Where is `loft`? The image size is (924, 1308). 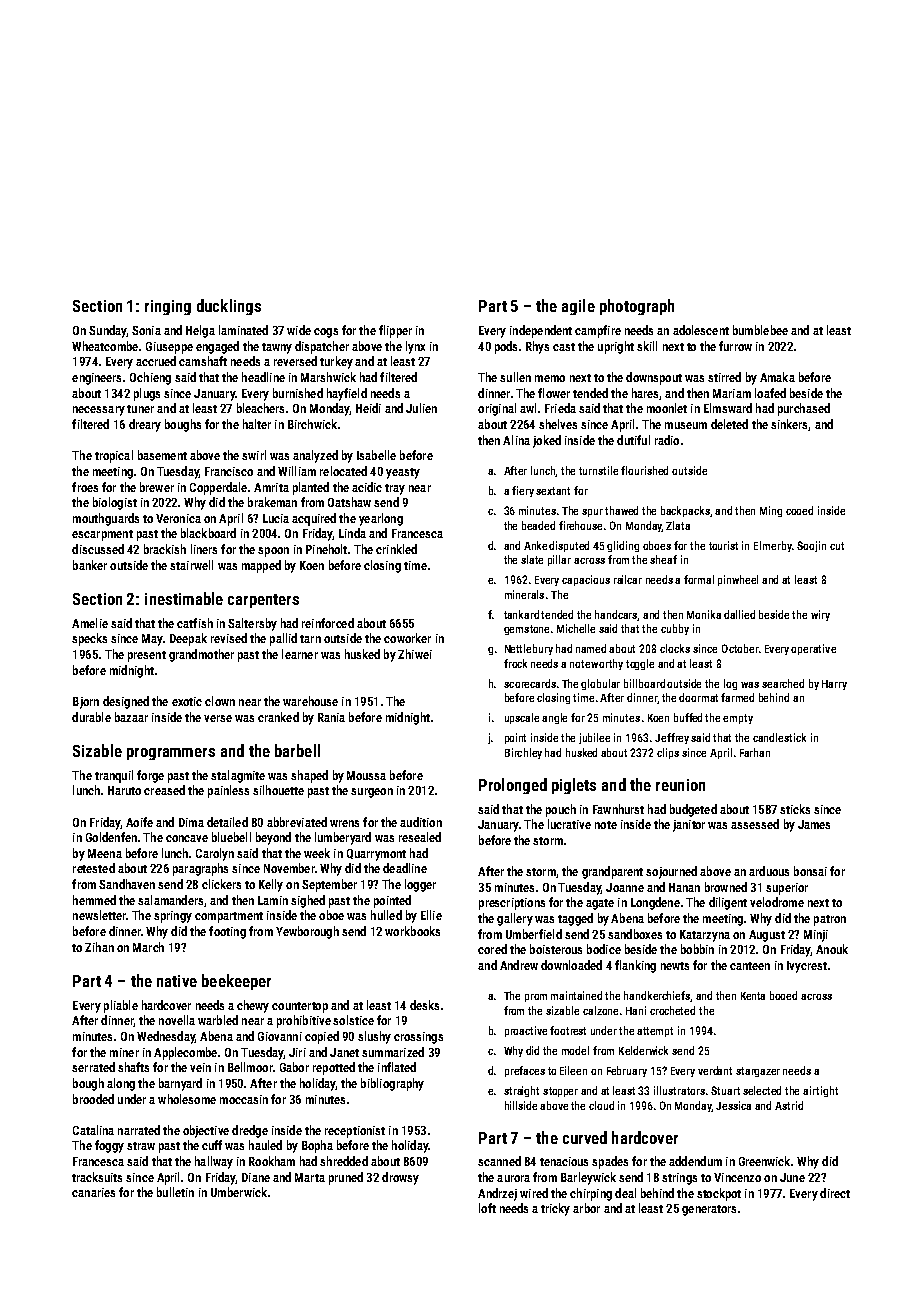 loft is located at coordinates (487, 1208).
